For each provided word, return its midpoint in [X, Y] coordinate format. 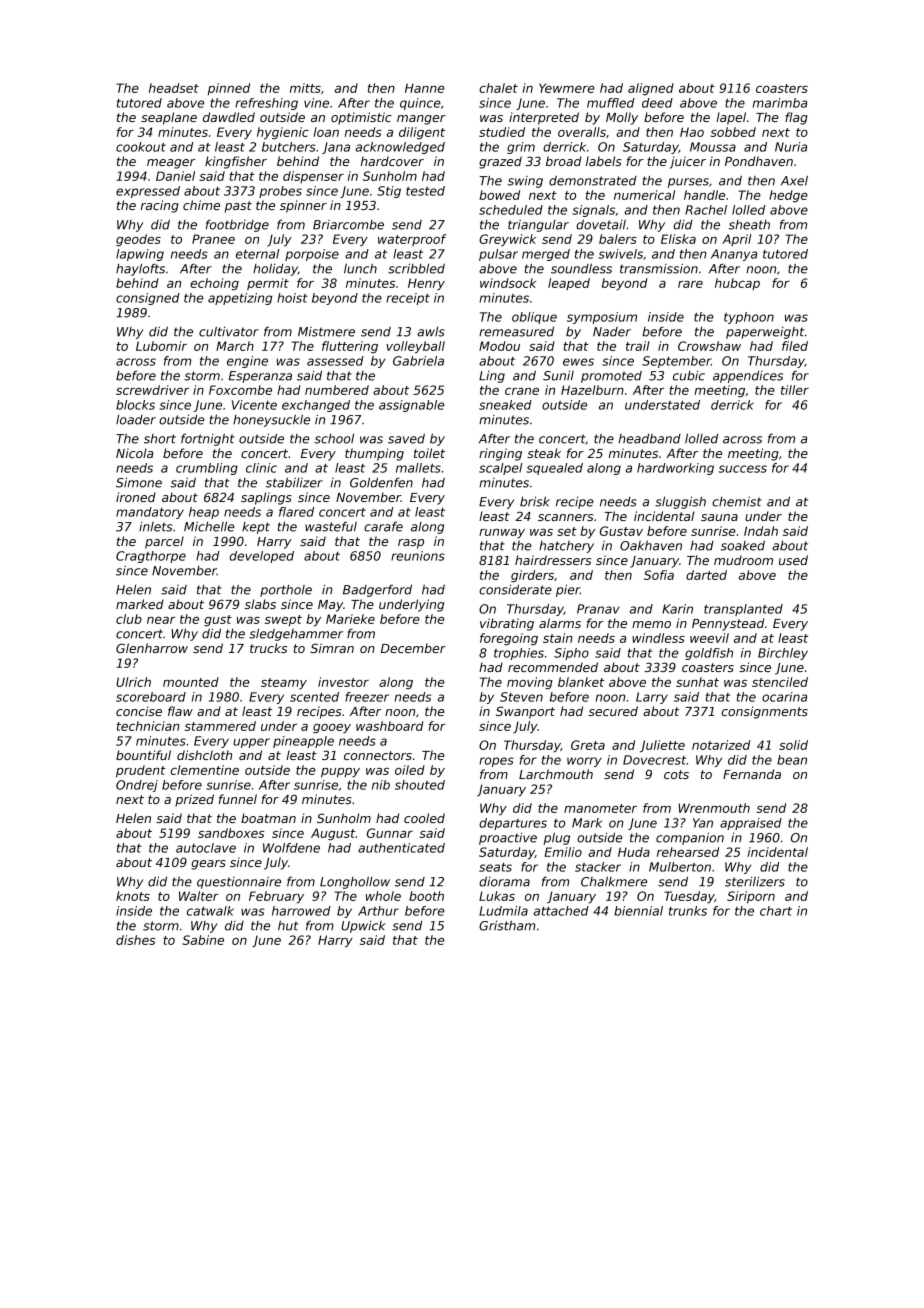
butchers [289, 147]
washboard [390, 726]
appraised [751, 824]
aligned [651, 89]
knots [133, 896]
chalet [498, 88]
